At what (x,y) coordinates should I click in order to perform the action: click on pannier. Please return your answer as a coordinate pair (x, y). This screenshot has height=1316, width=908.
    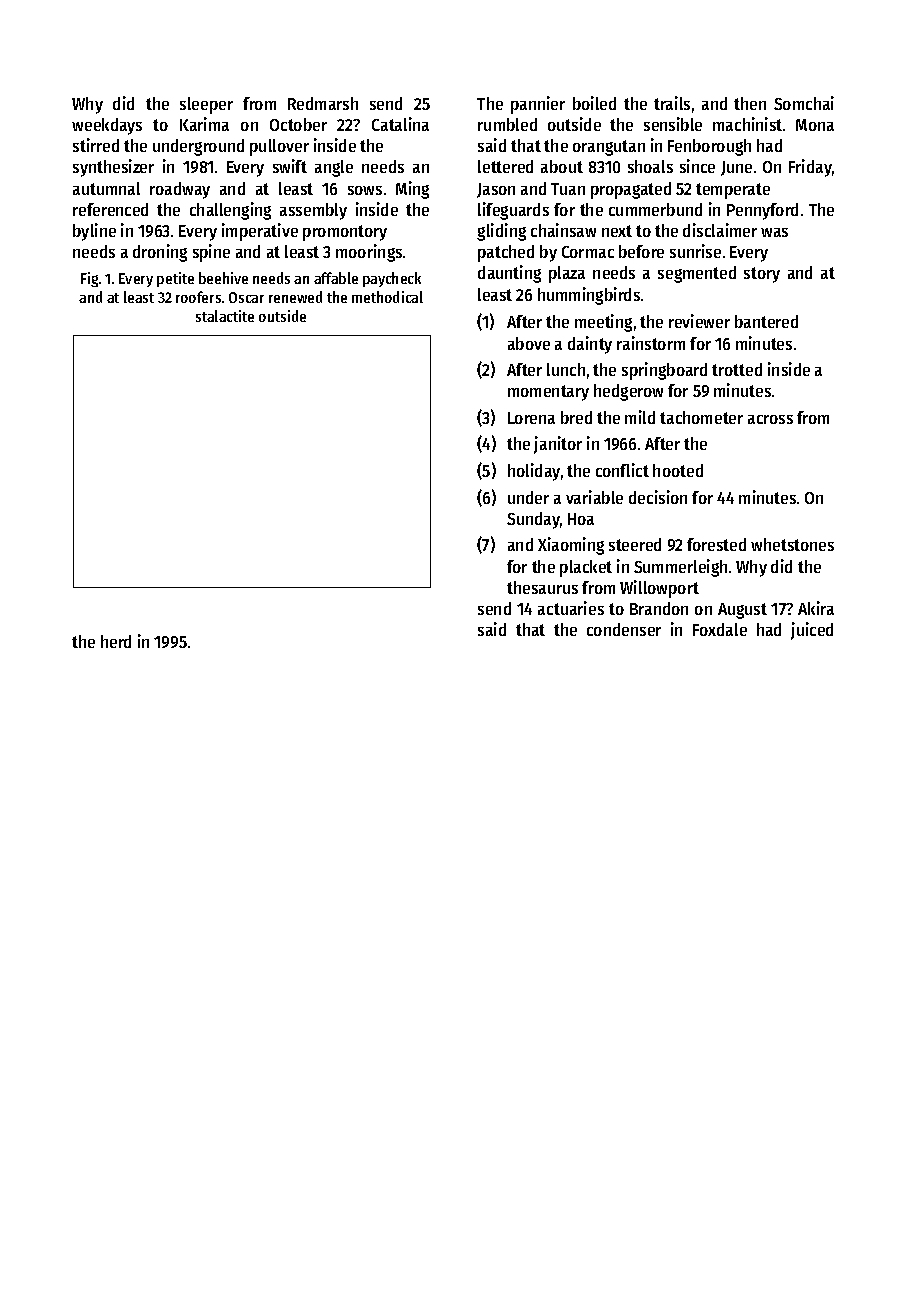
    Looking at the image, I should click on (538, 105).
